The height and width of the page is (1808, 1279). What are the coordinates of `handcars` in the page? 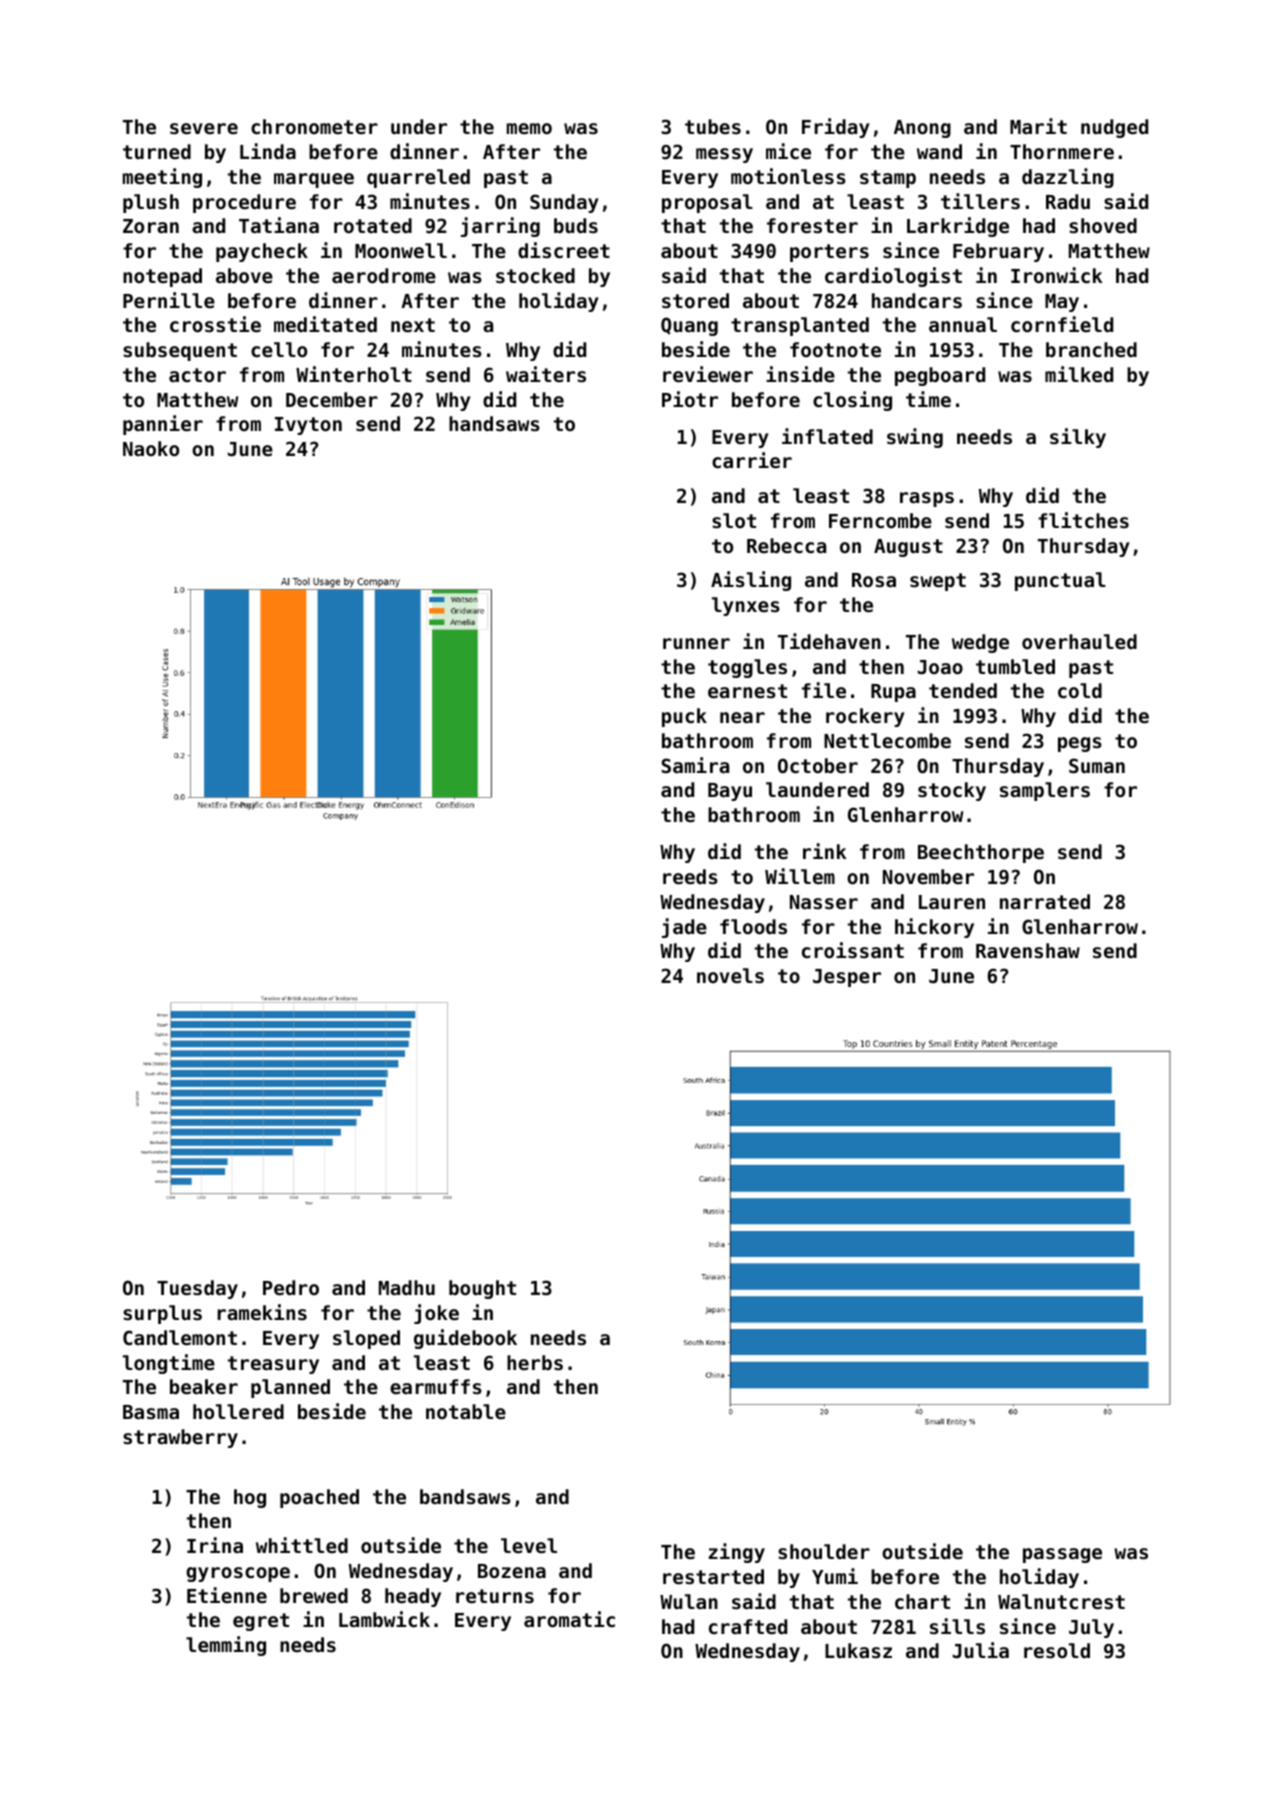 It's located at (917, 300).
